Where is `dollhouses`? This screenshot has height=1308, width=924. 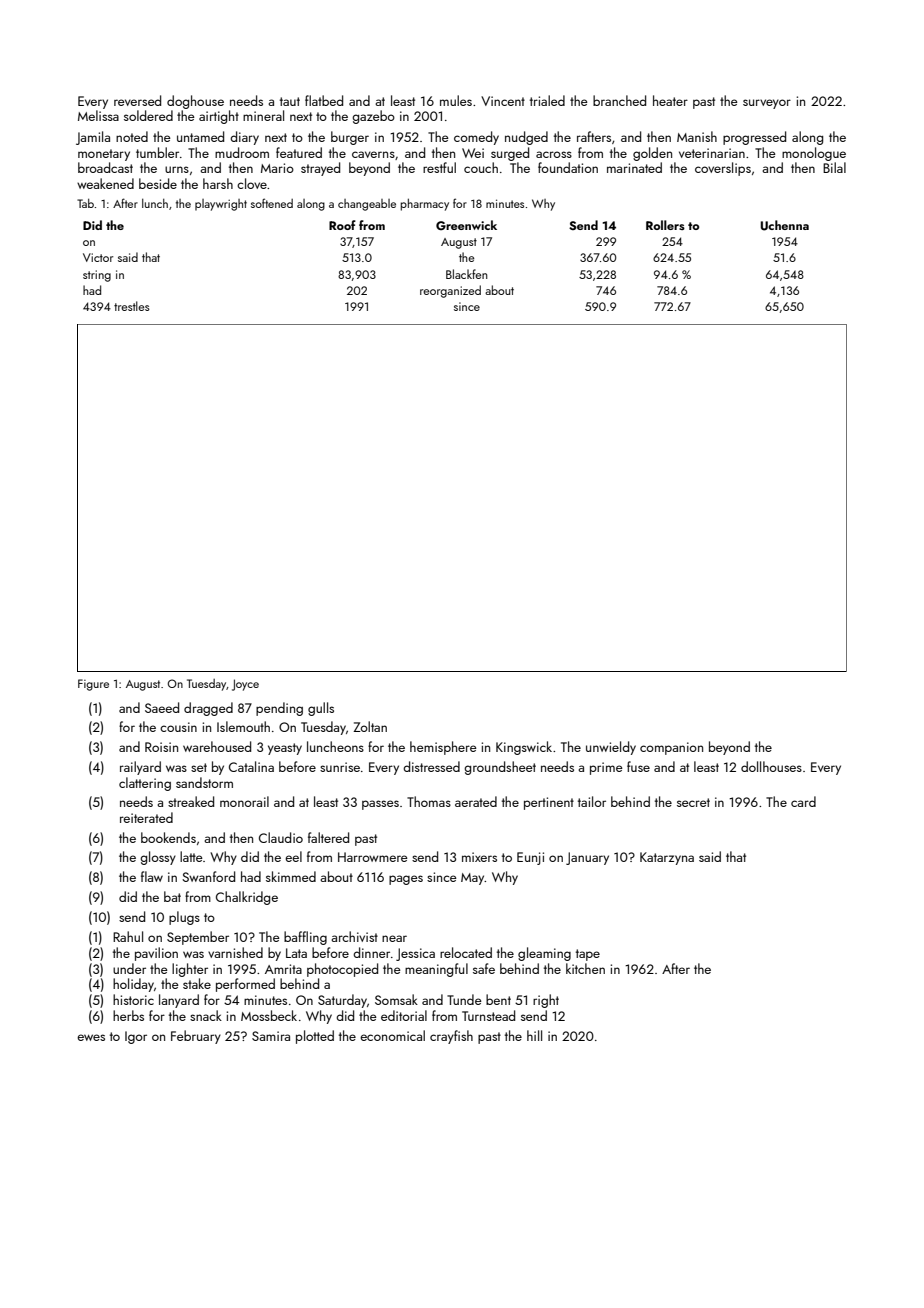
dollhouses is located at coordinates (771, 766).
